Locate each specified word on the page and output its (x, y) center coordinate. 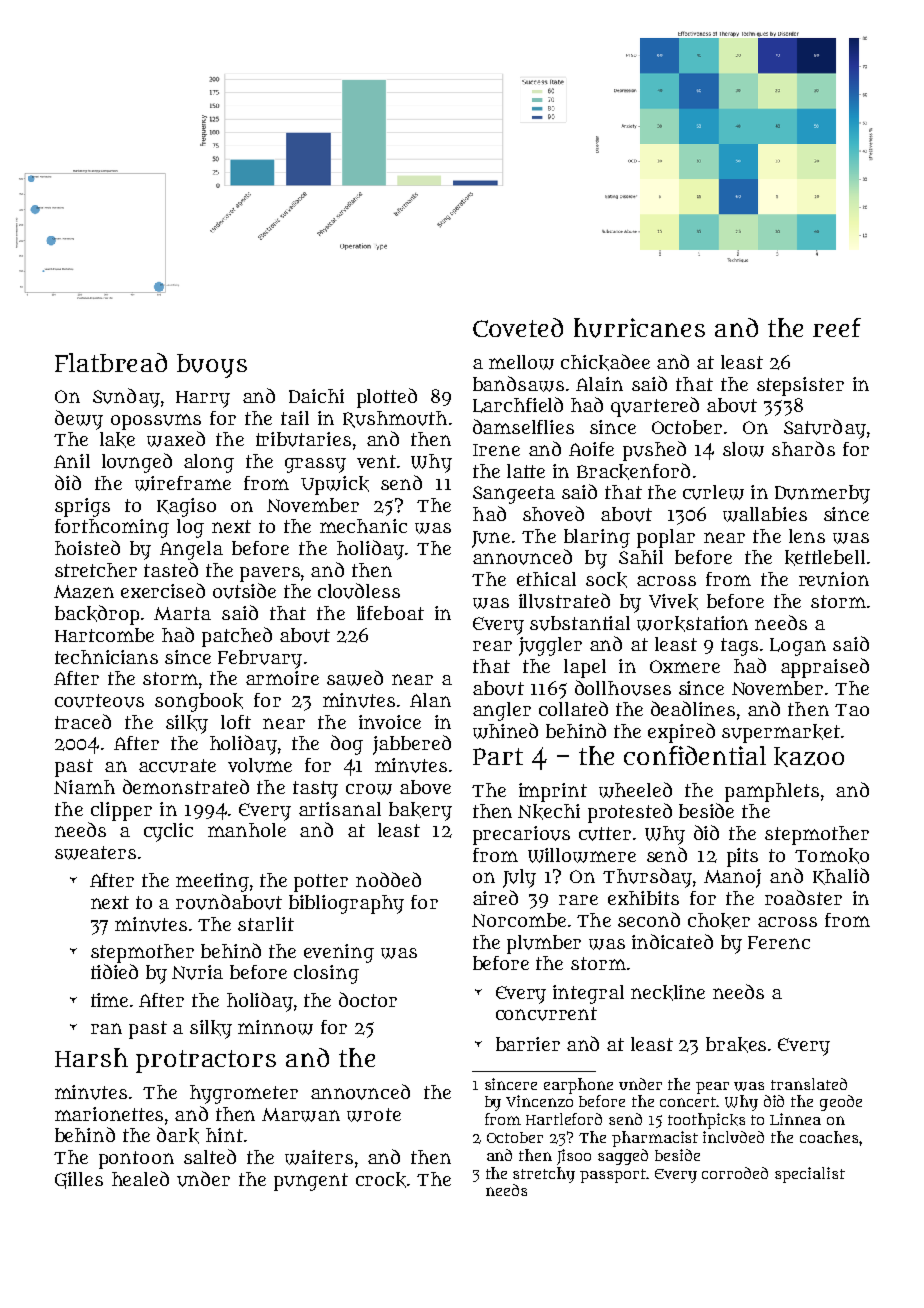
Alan (430, 700)
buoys (212, 366)
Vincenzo (539, 1101)
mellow (521, 362)
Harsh (91, 1057)
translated (809, 1084)
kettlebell (825, 558)
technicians (106, 657)
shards (803, 448)
